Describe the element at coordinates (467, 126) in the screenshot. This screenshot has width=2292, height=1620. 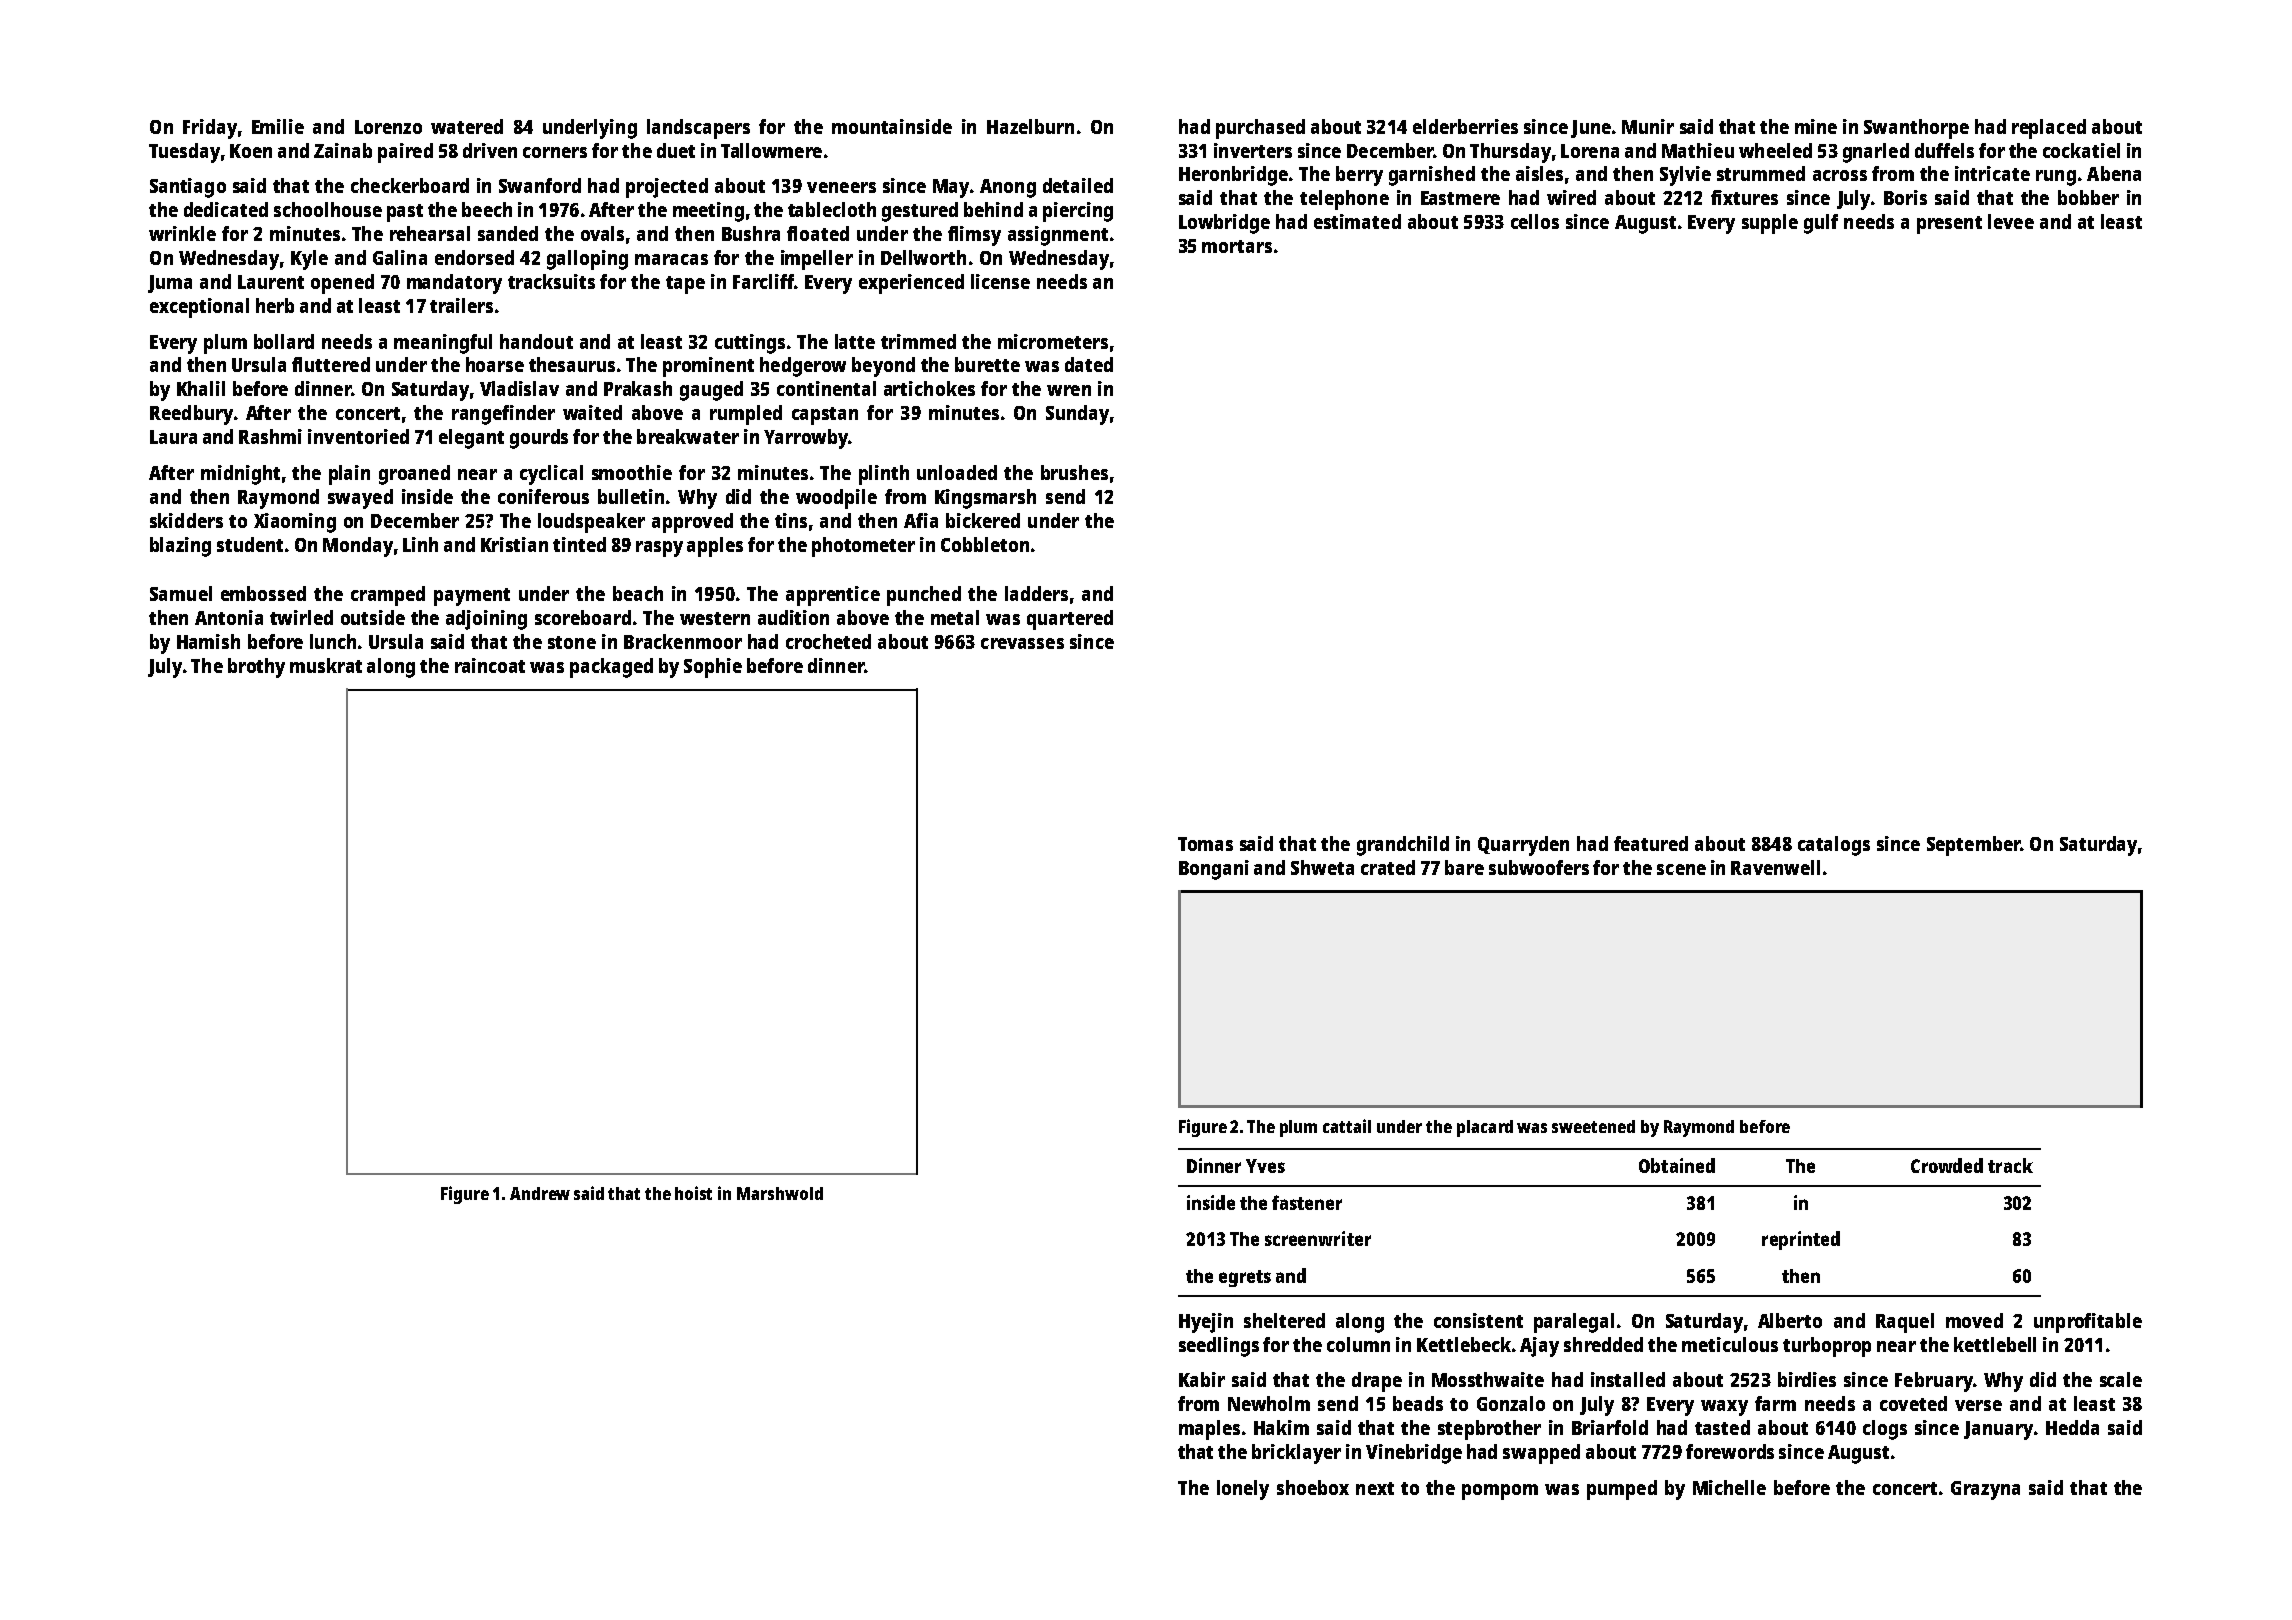
I see `watered` at that location.
